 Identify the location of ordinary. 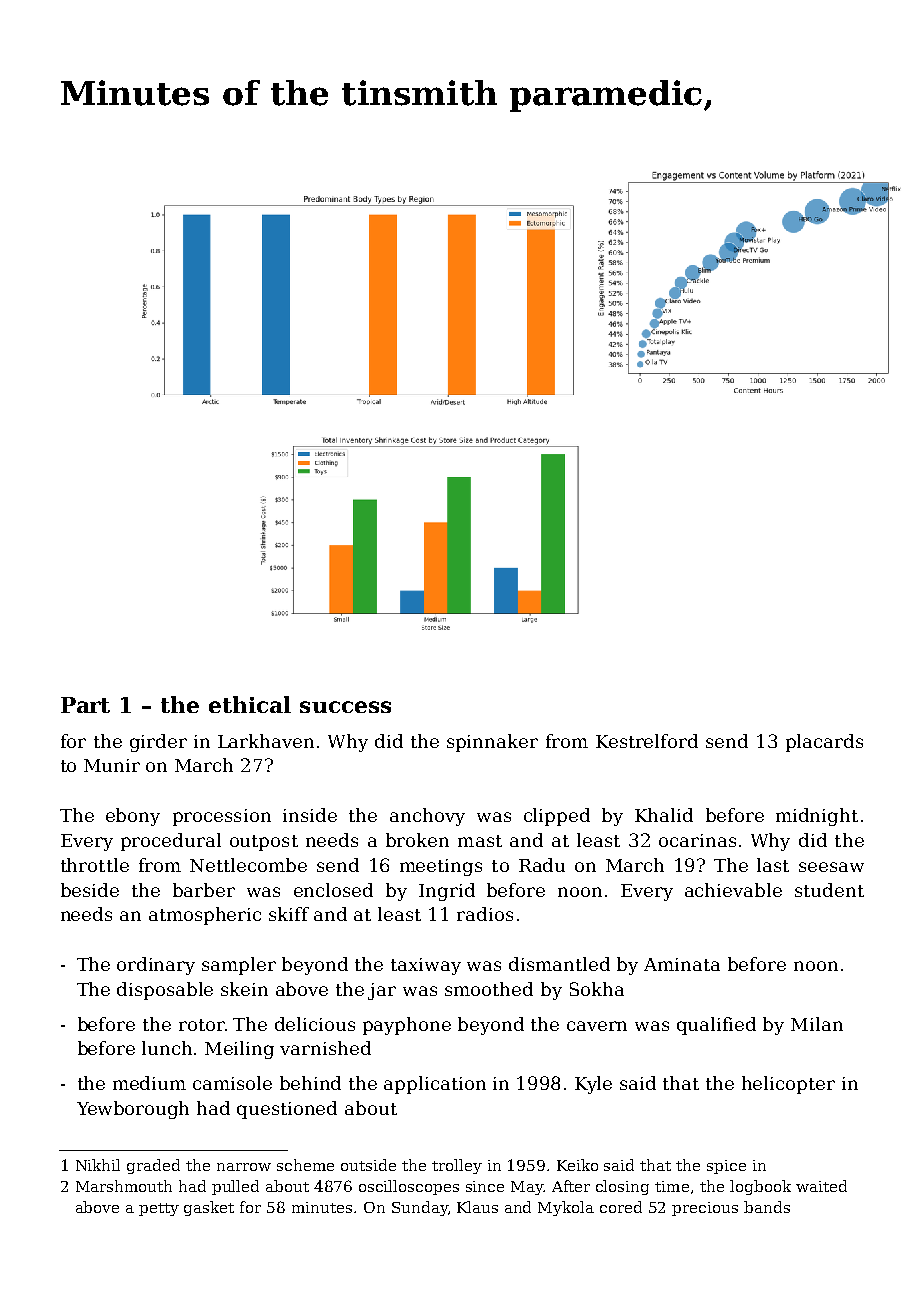
(156, 966).
